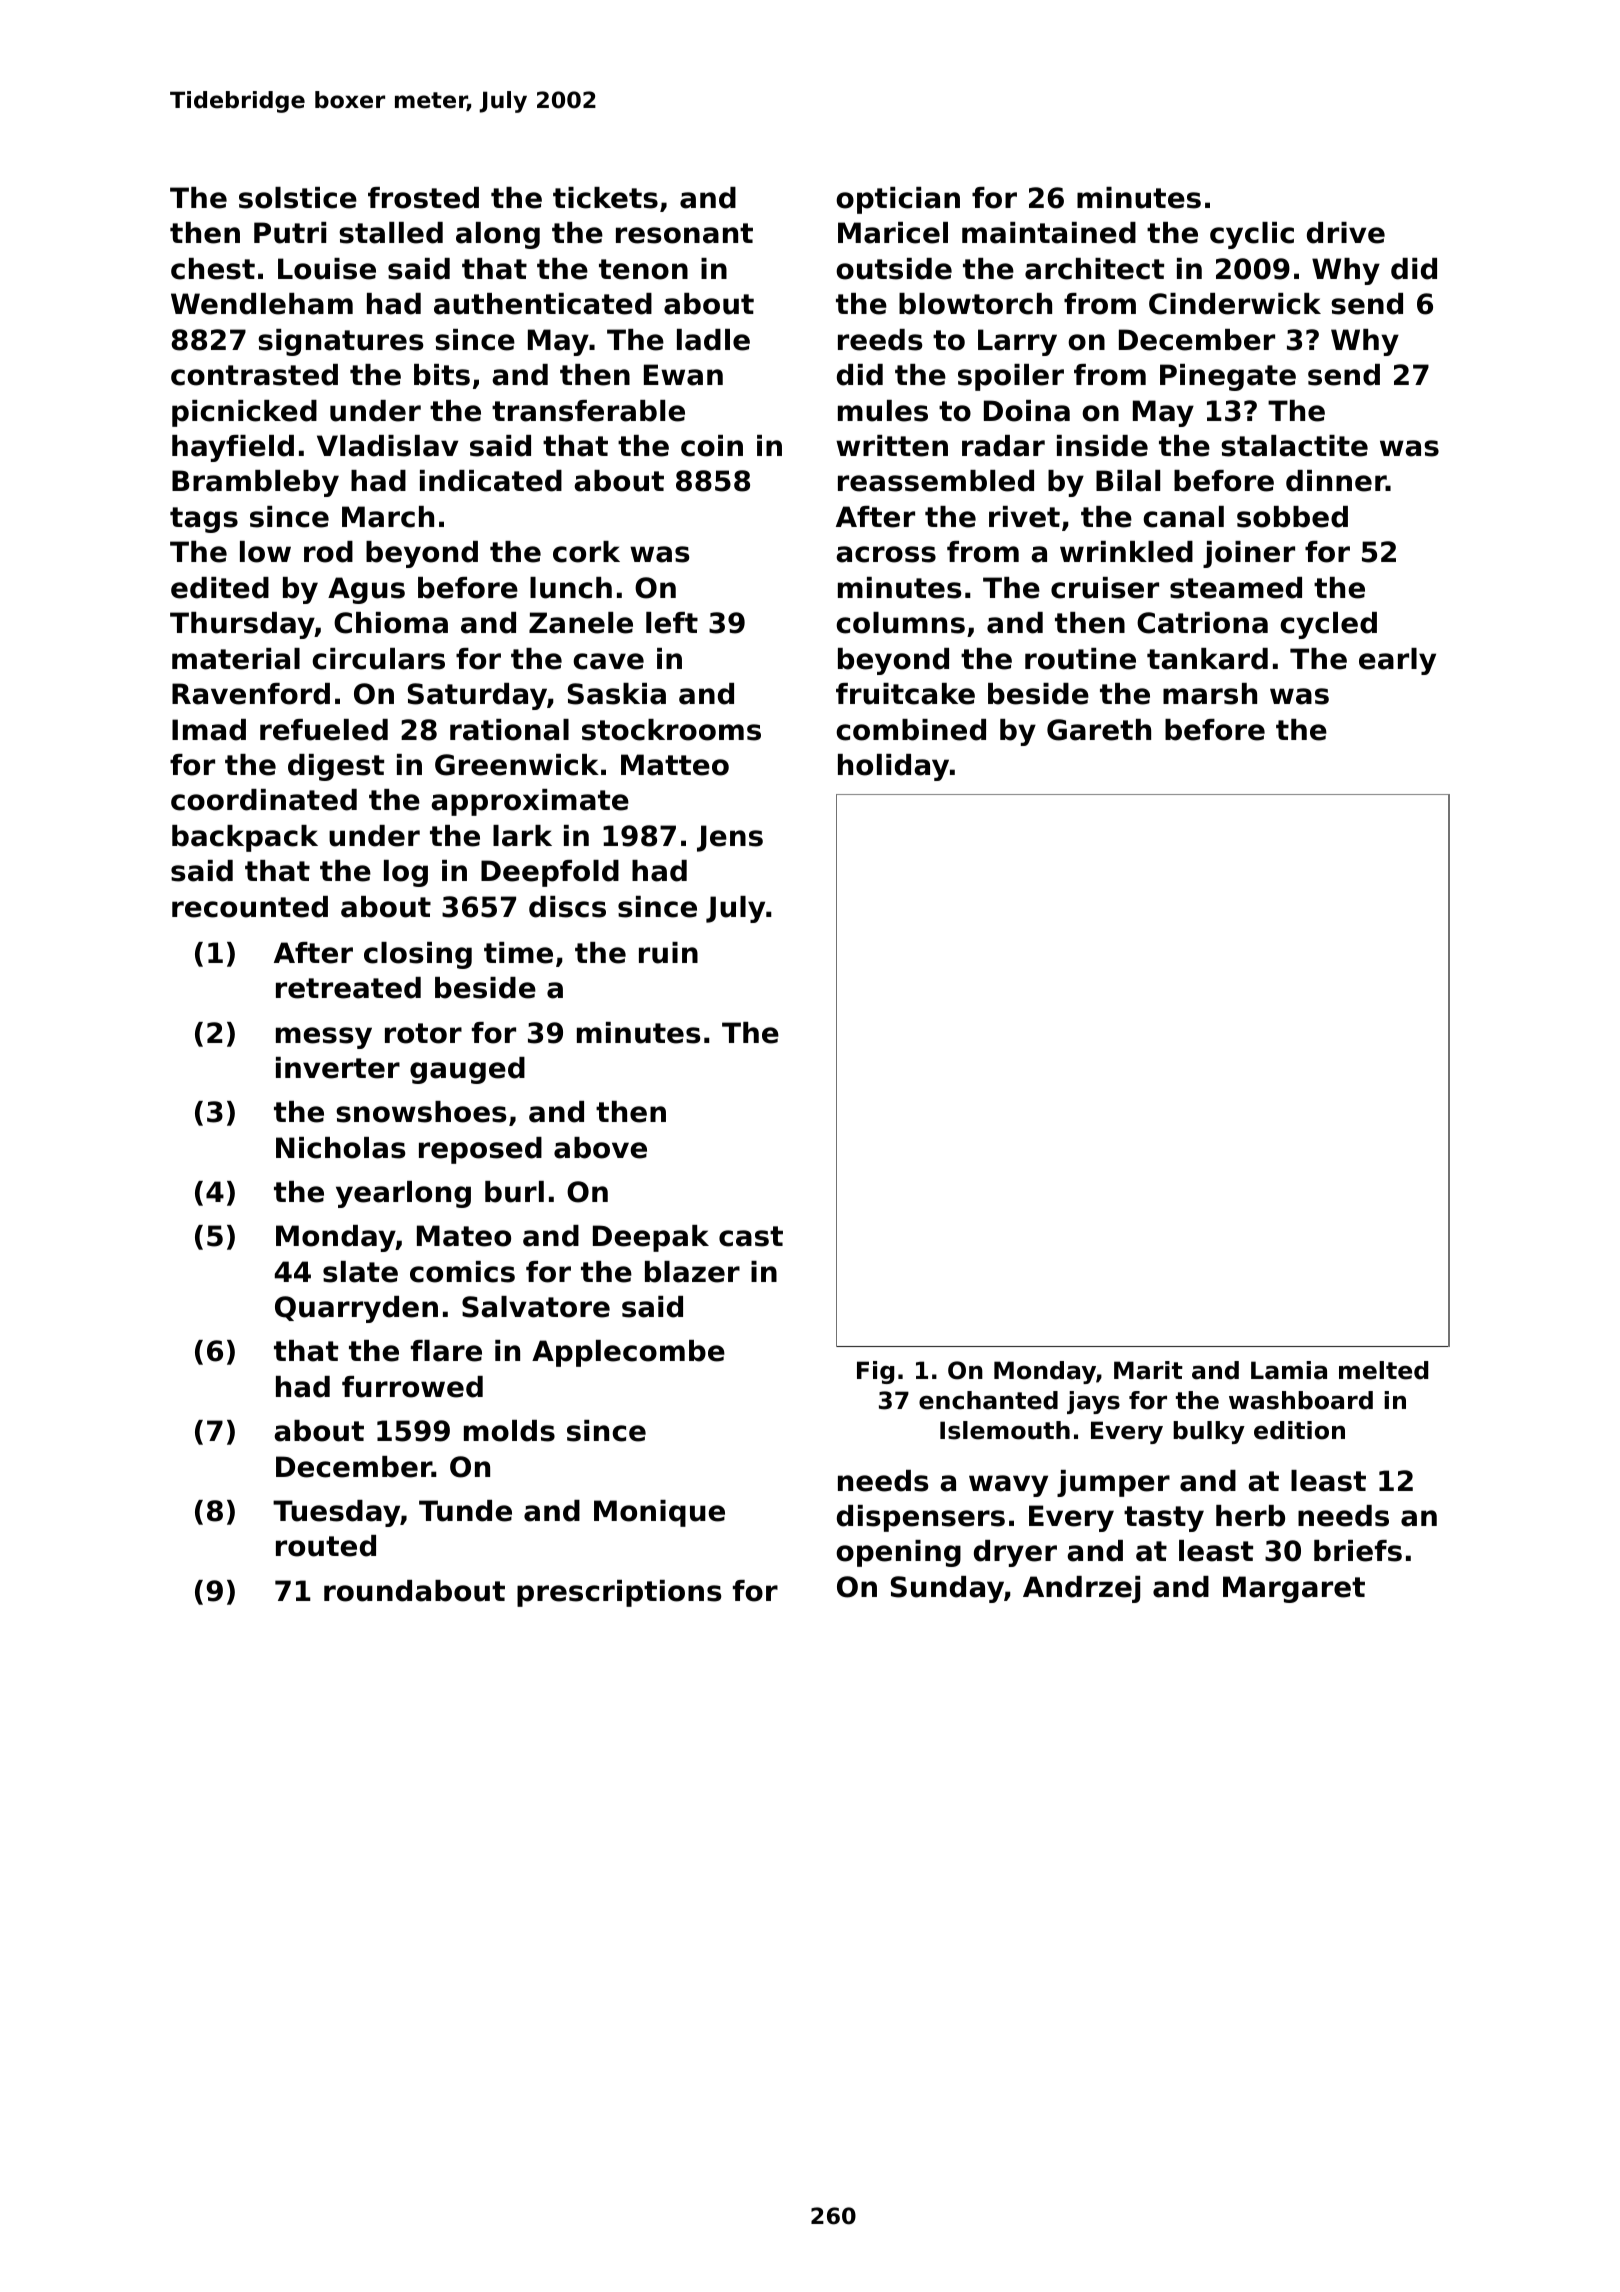  I want to click on ruin, so click(668, 953).
